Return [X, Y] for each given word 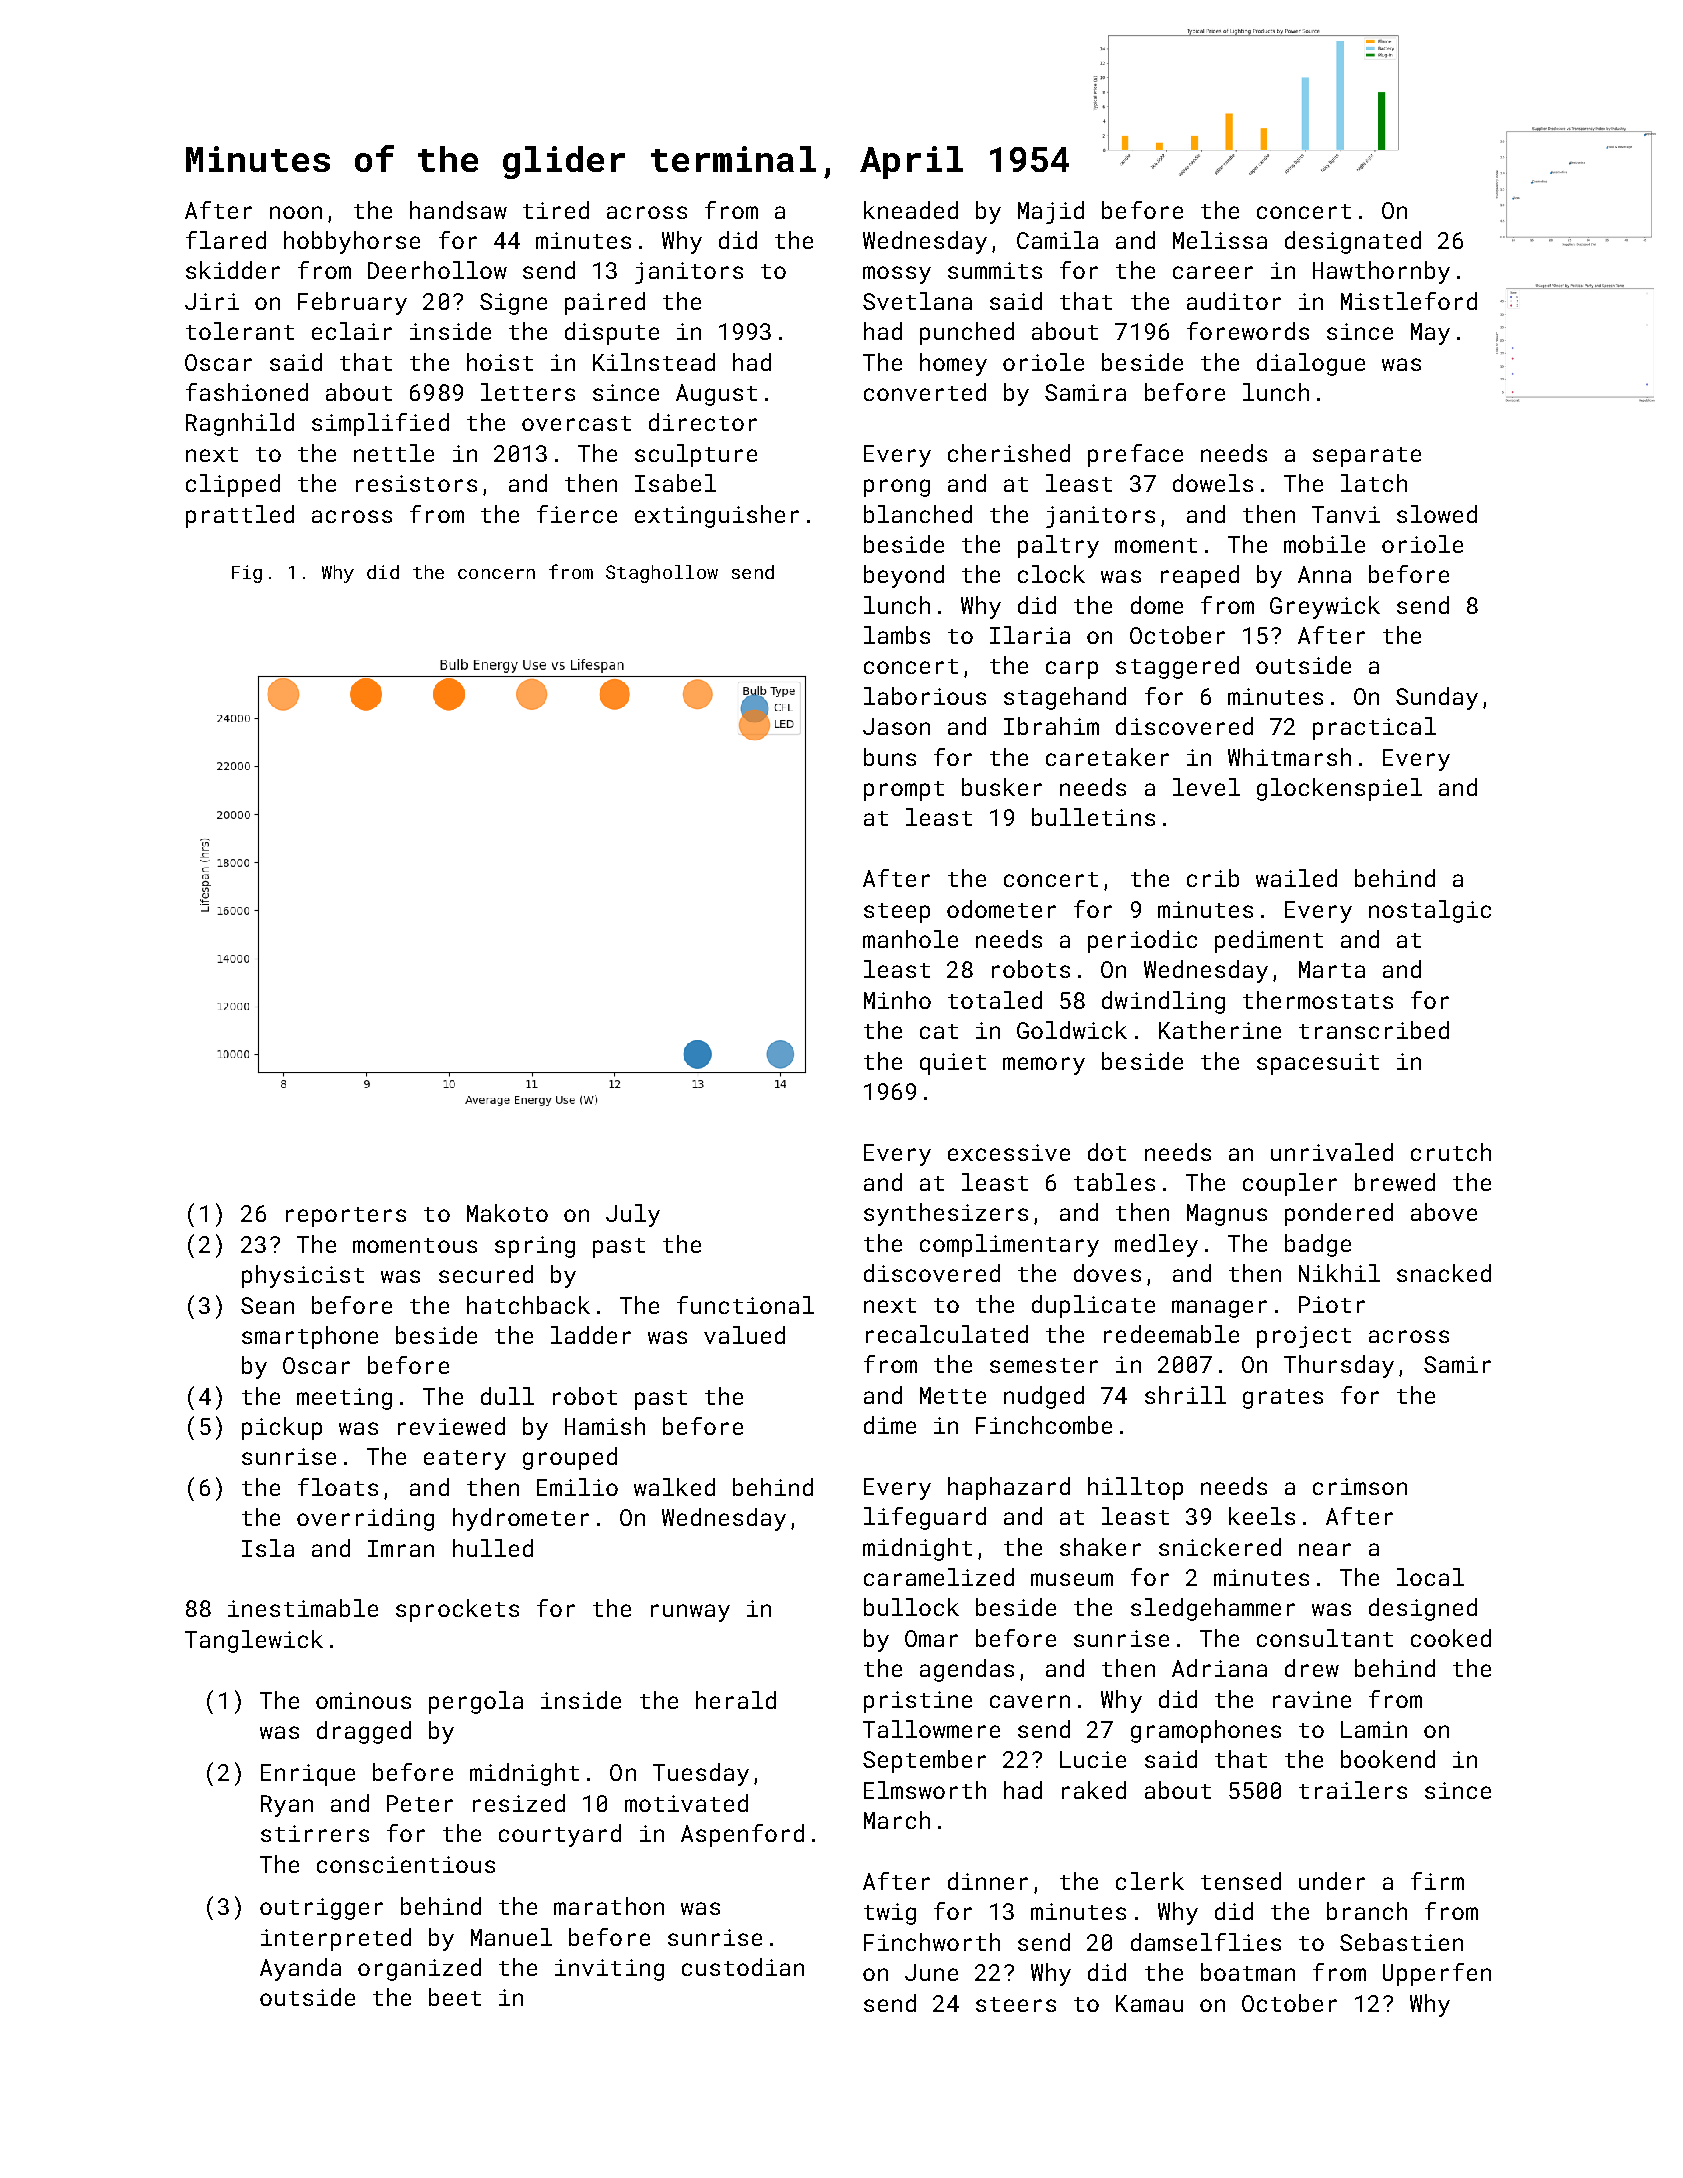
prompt [904, 791]
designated [1353, 242]
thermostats [1318, 1000]
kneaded [911, 210]
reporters [346, 1217]
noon [296, 212]
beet [455, 1997]
